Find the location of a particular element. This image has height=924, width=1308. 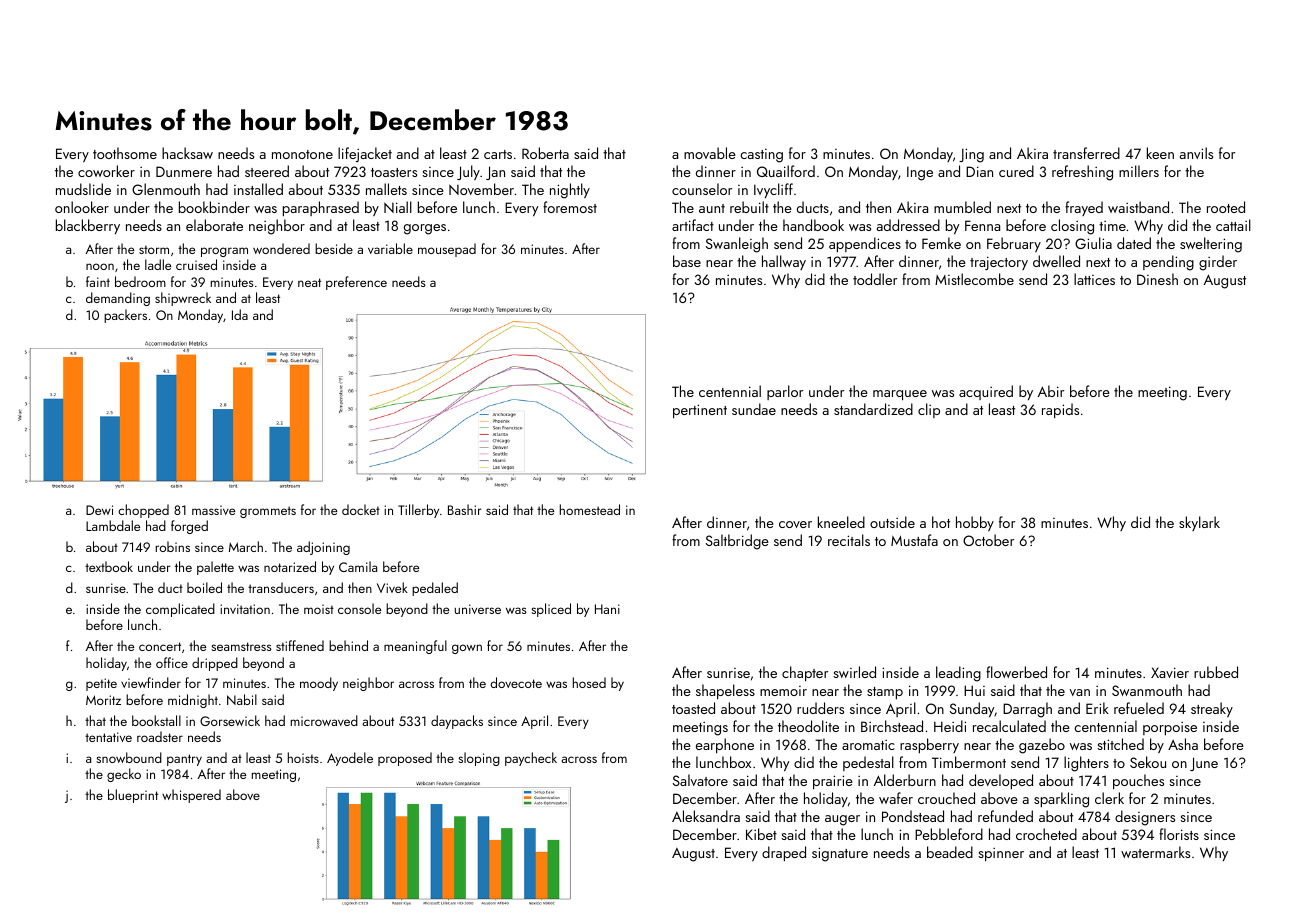

toothsome is located at coordinates (125, 153).
